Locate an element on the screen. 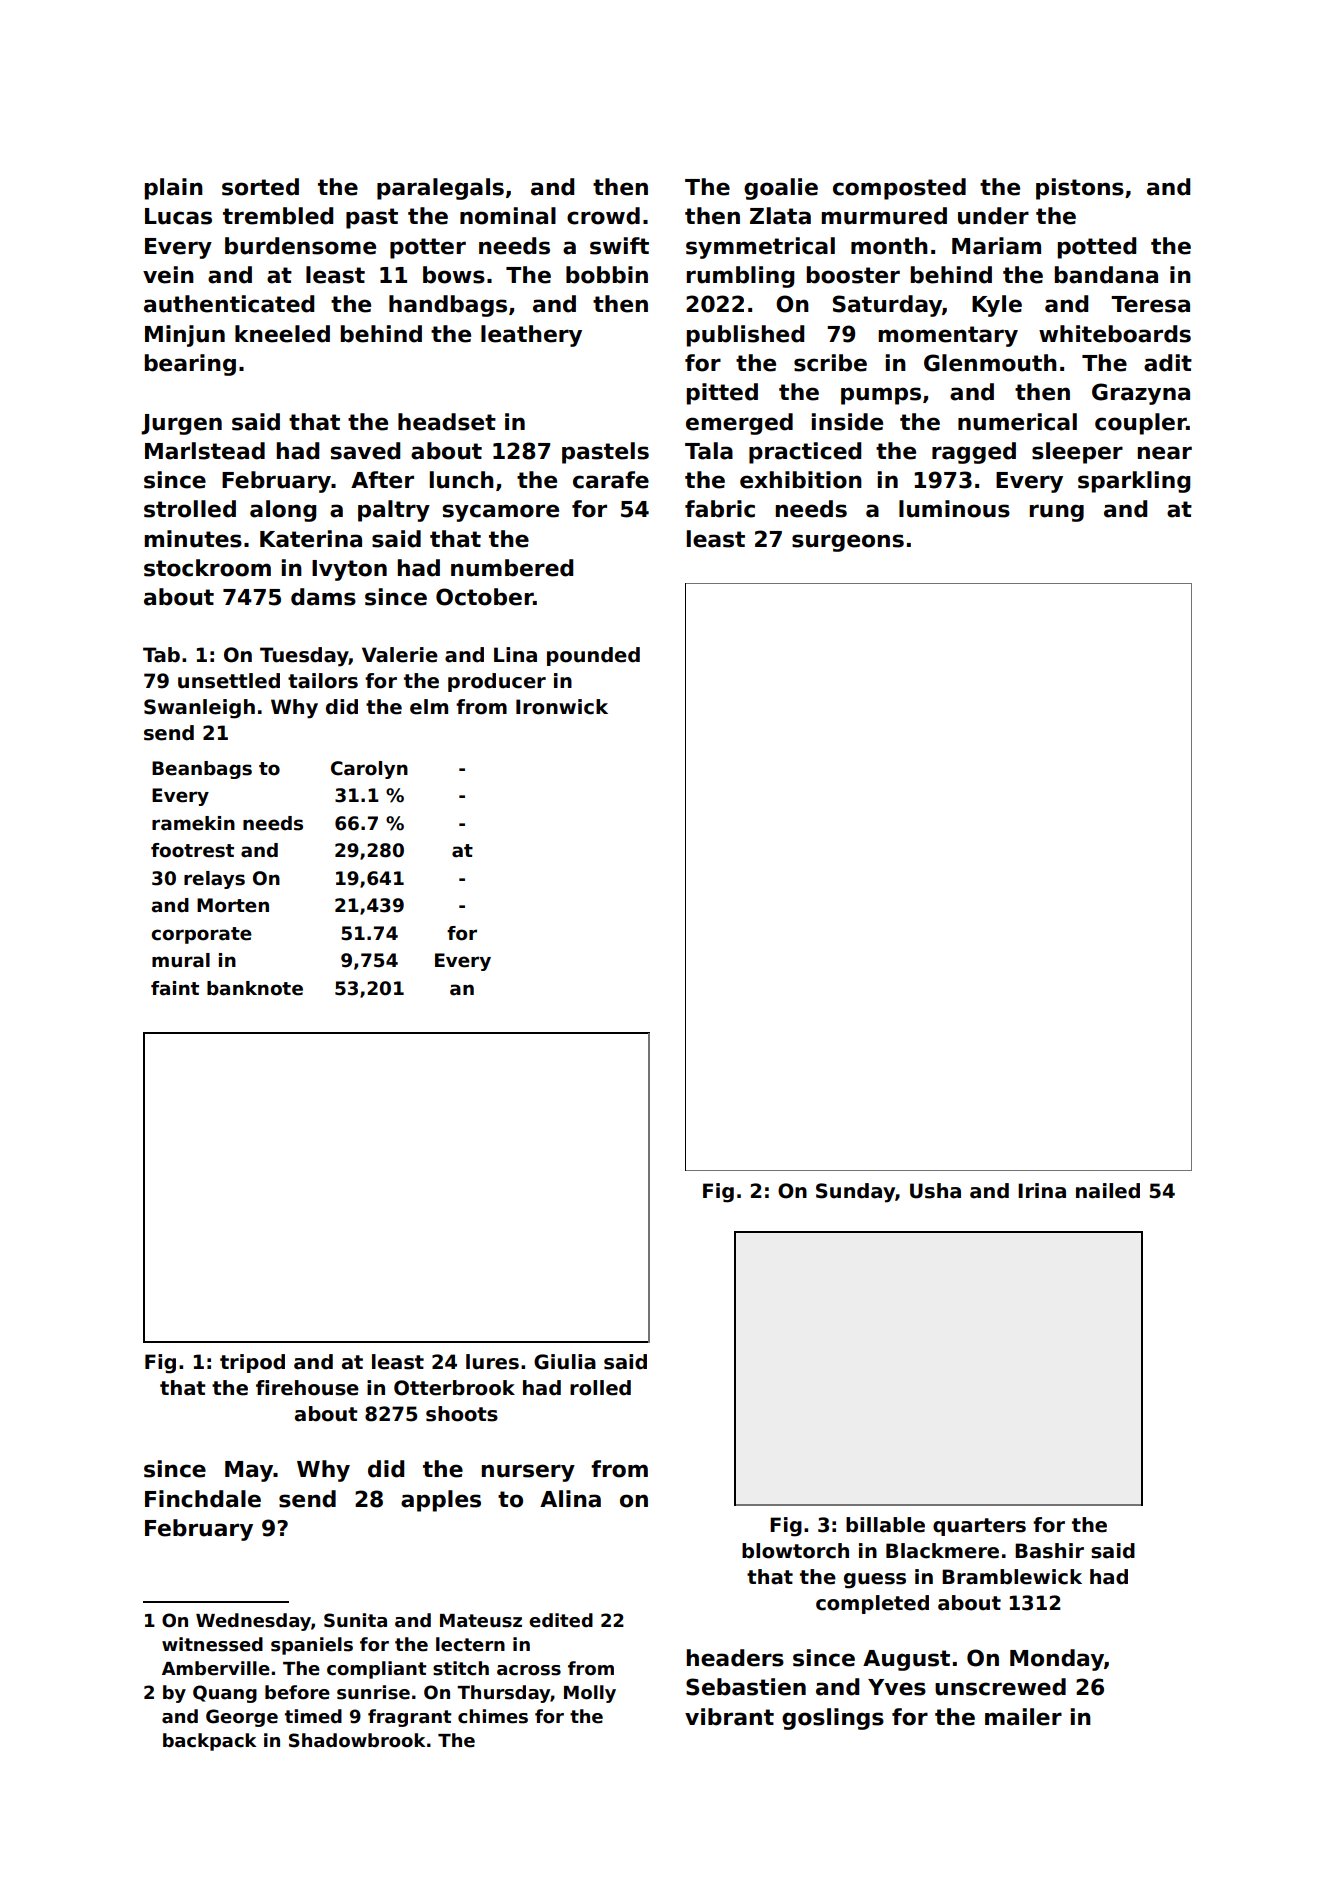  goslings is located at coordinates (833, 1719).
